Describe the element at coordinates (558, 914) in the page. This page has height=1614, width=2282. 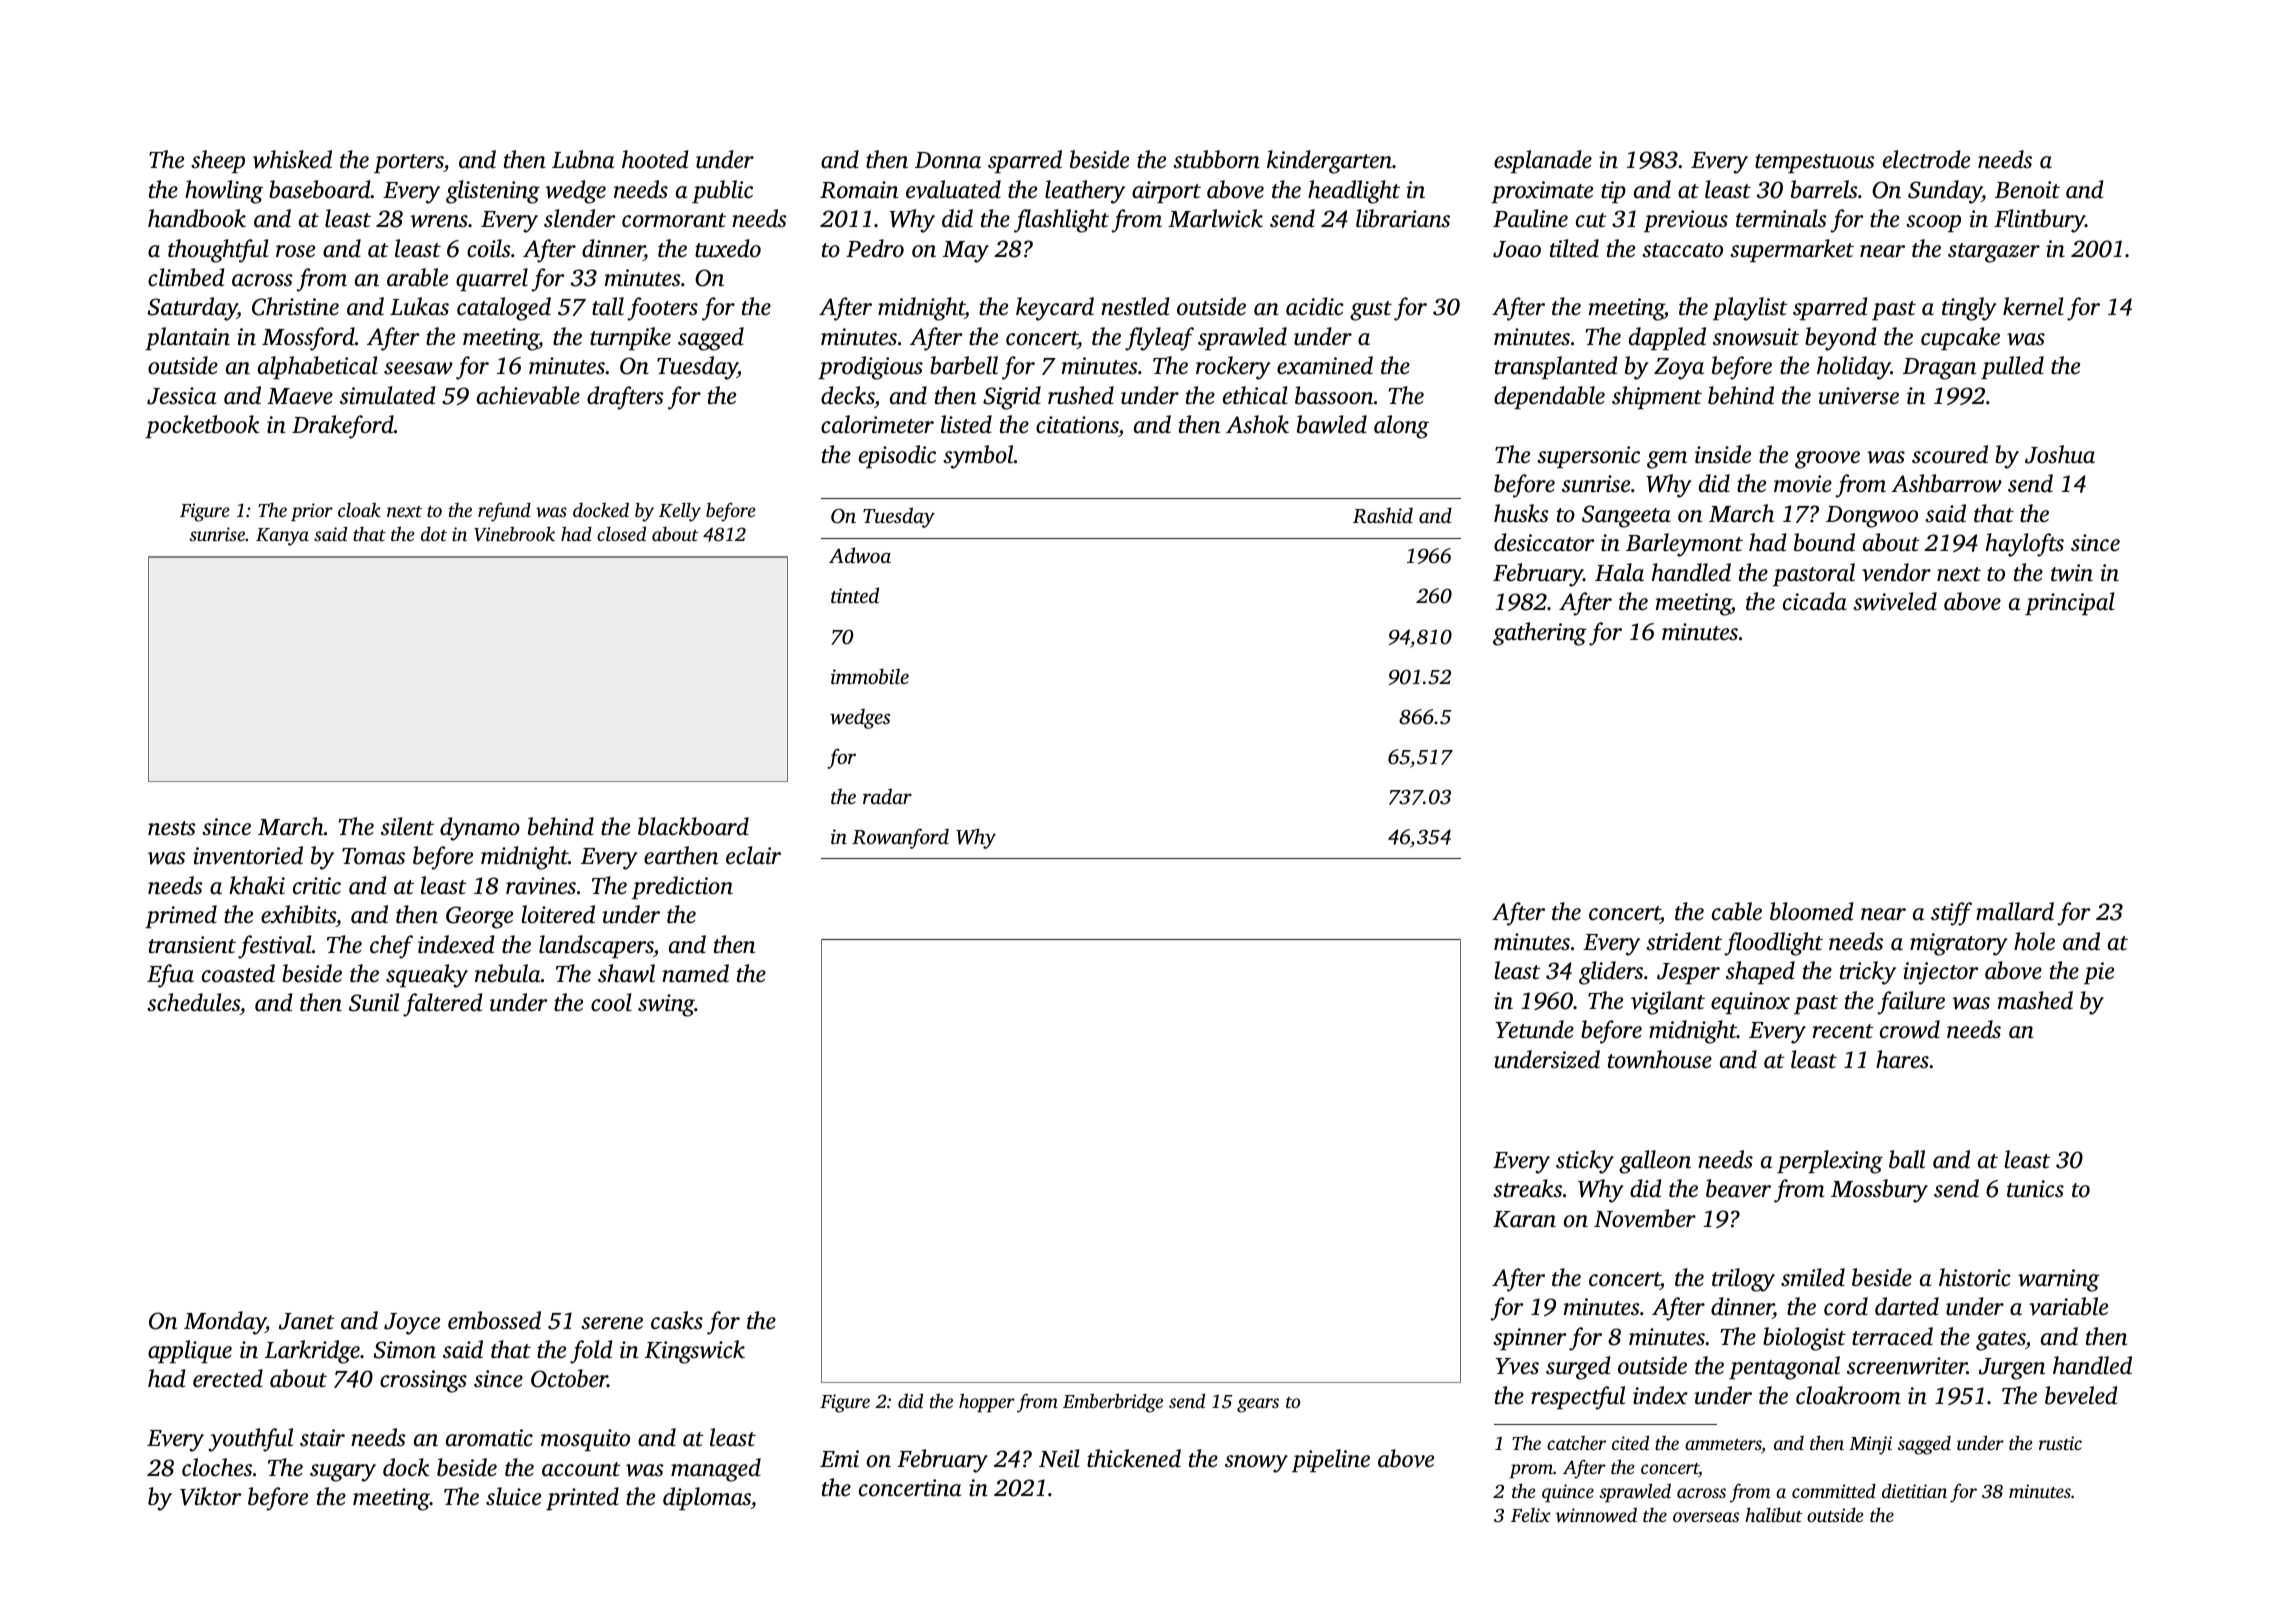
I see `loitered` at that location.
